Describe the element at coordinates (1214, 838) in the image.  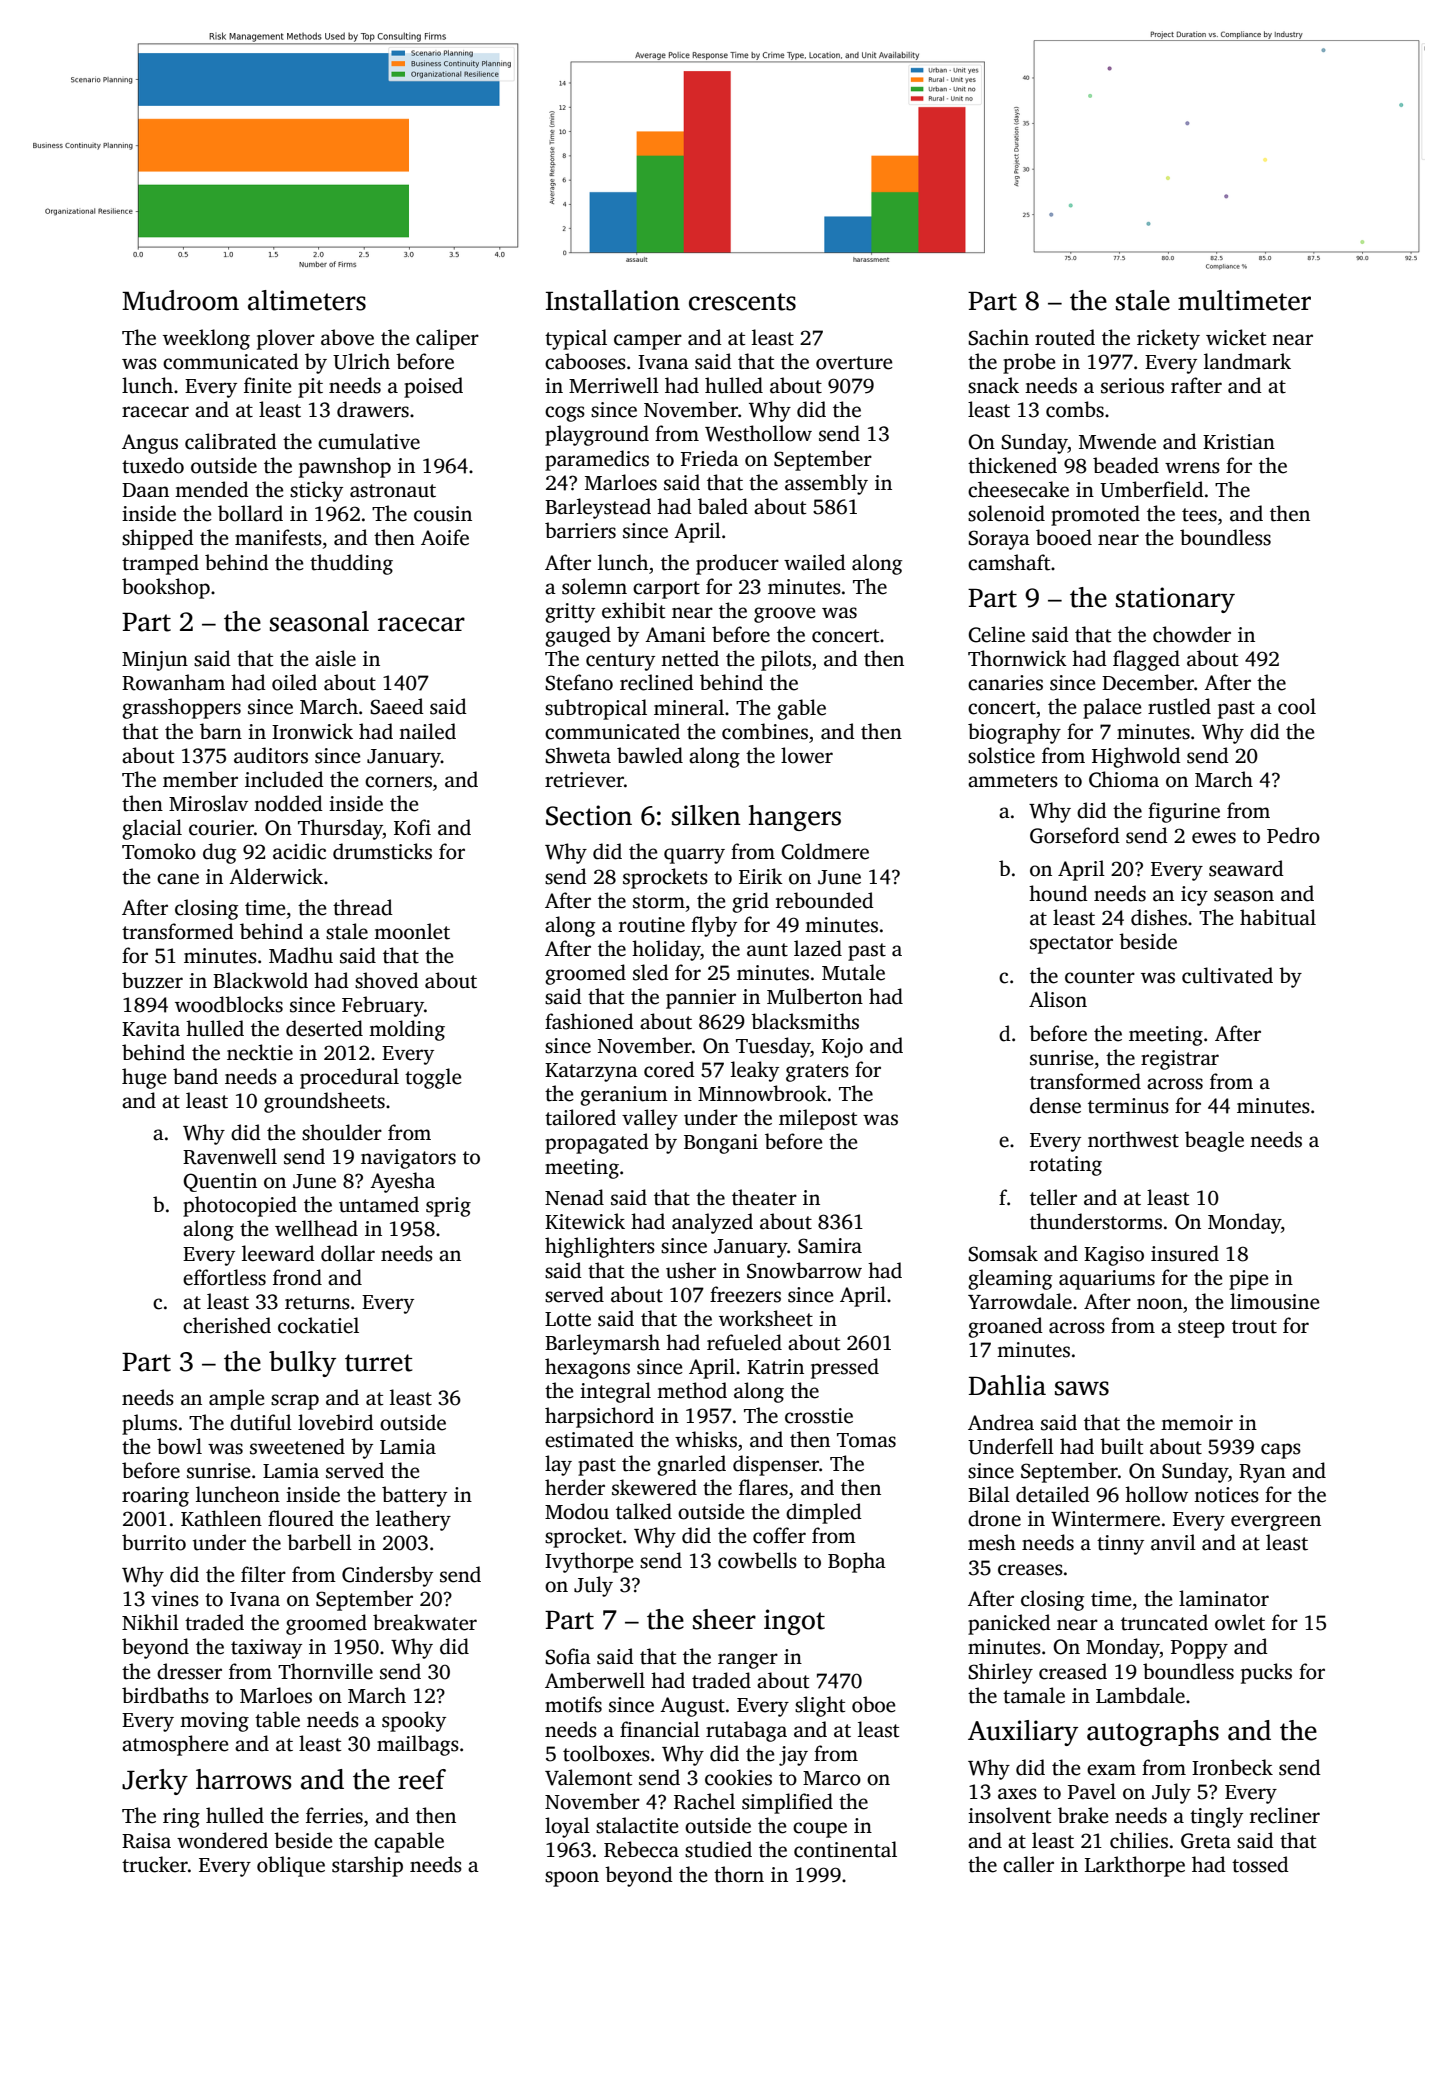
I see `ewes` at that location.
